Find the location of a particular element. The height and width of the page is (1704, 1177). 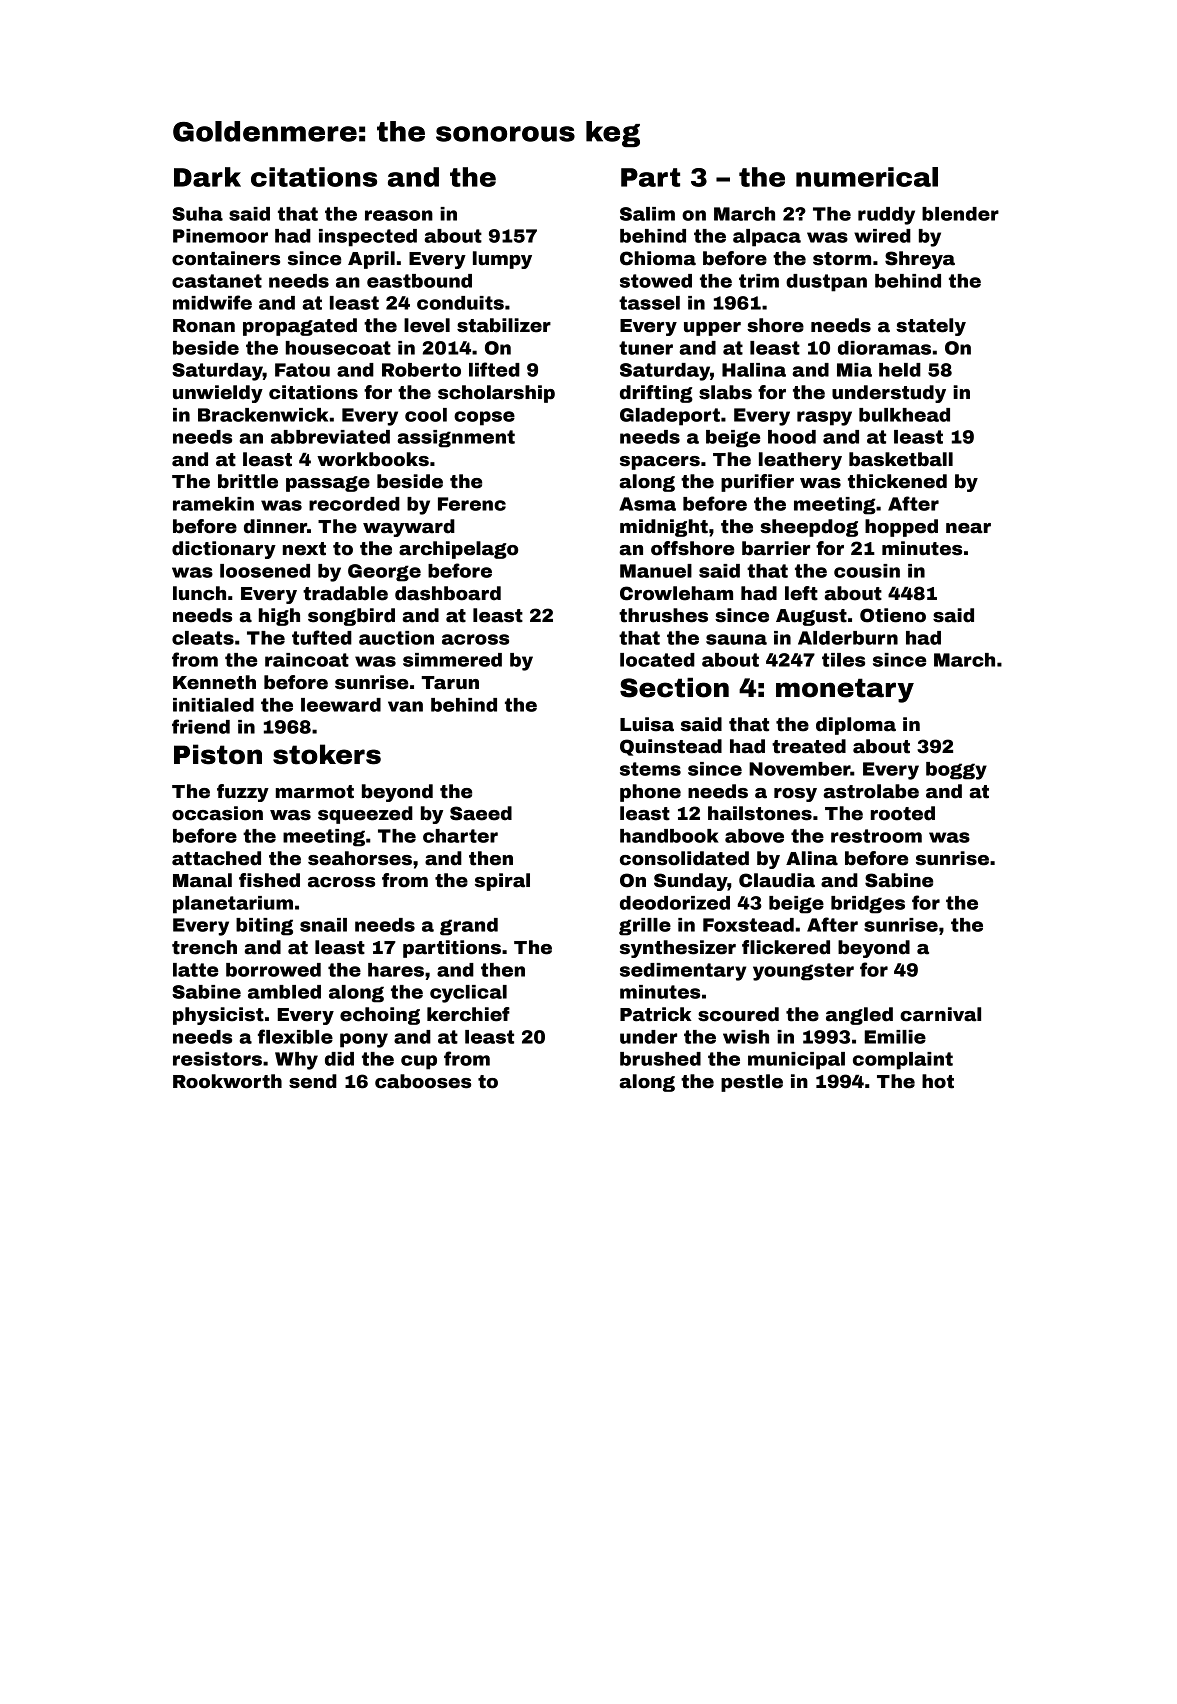

Luisa is located at coordinates (647, 724).
